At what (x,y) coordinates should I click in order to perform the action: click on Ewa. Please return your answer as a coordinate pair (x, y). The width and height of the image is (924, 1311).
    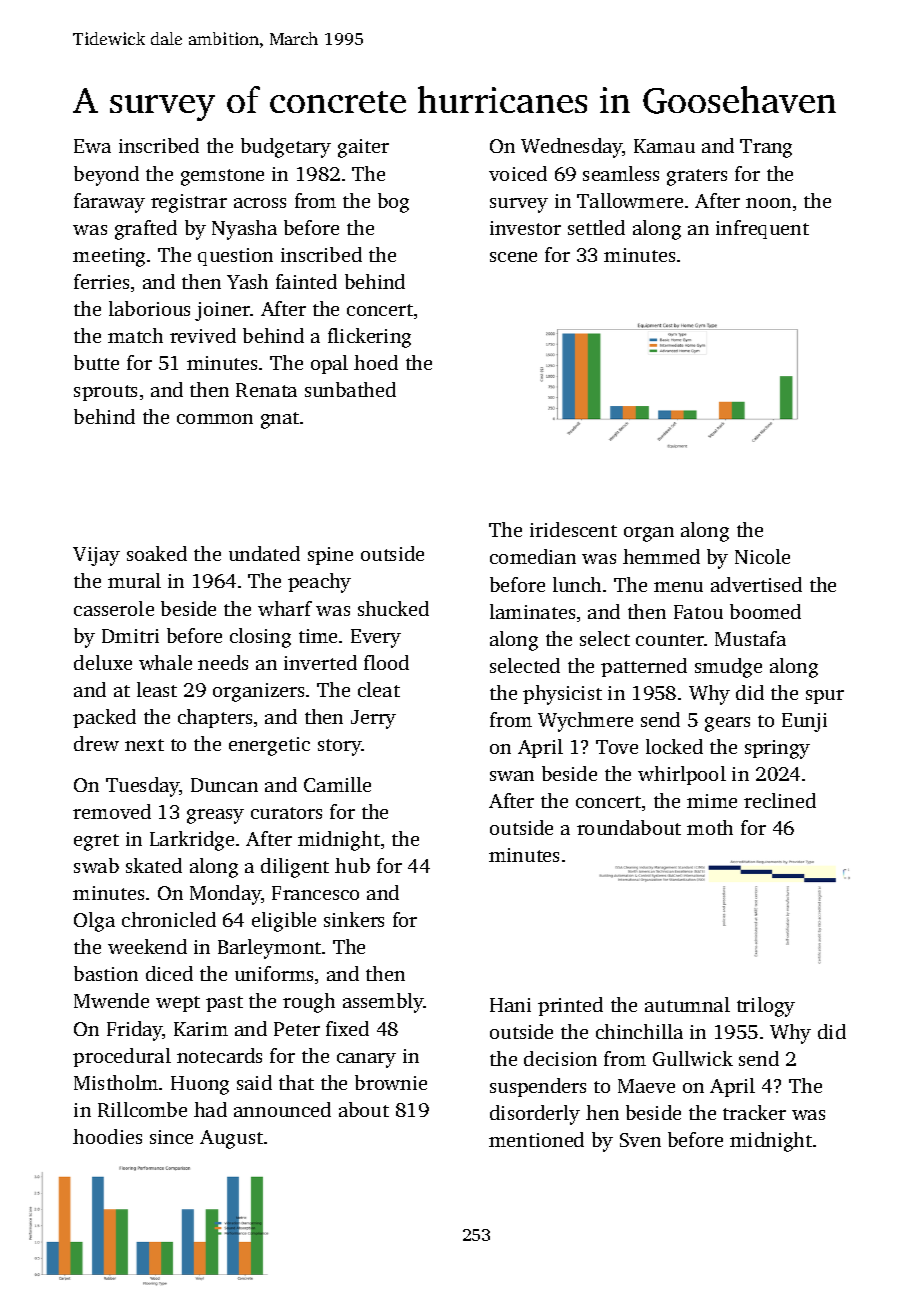
    Looking at the image, I should click on (92, 146).
